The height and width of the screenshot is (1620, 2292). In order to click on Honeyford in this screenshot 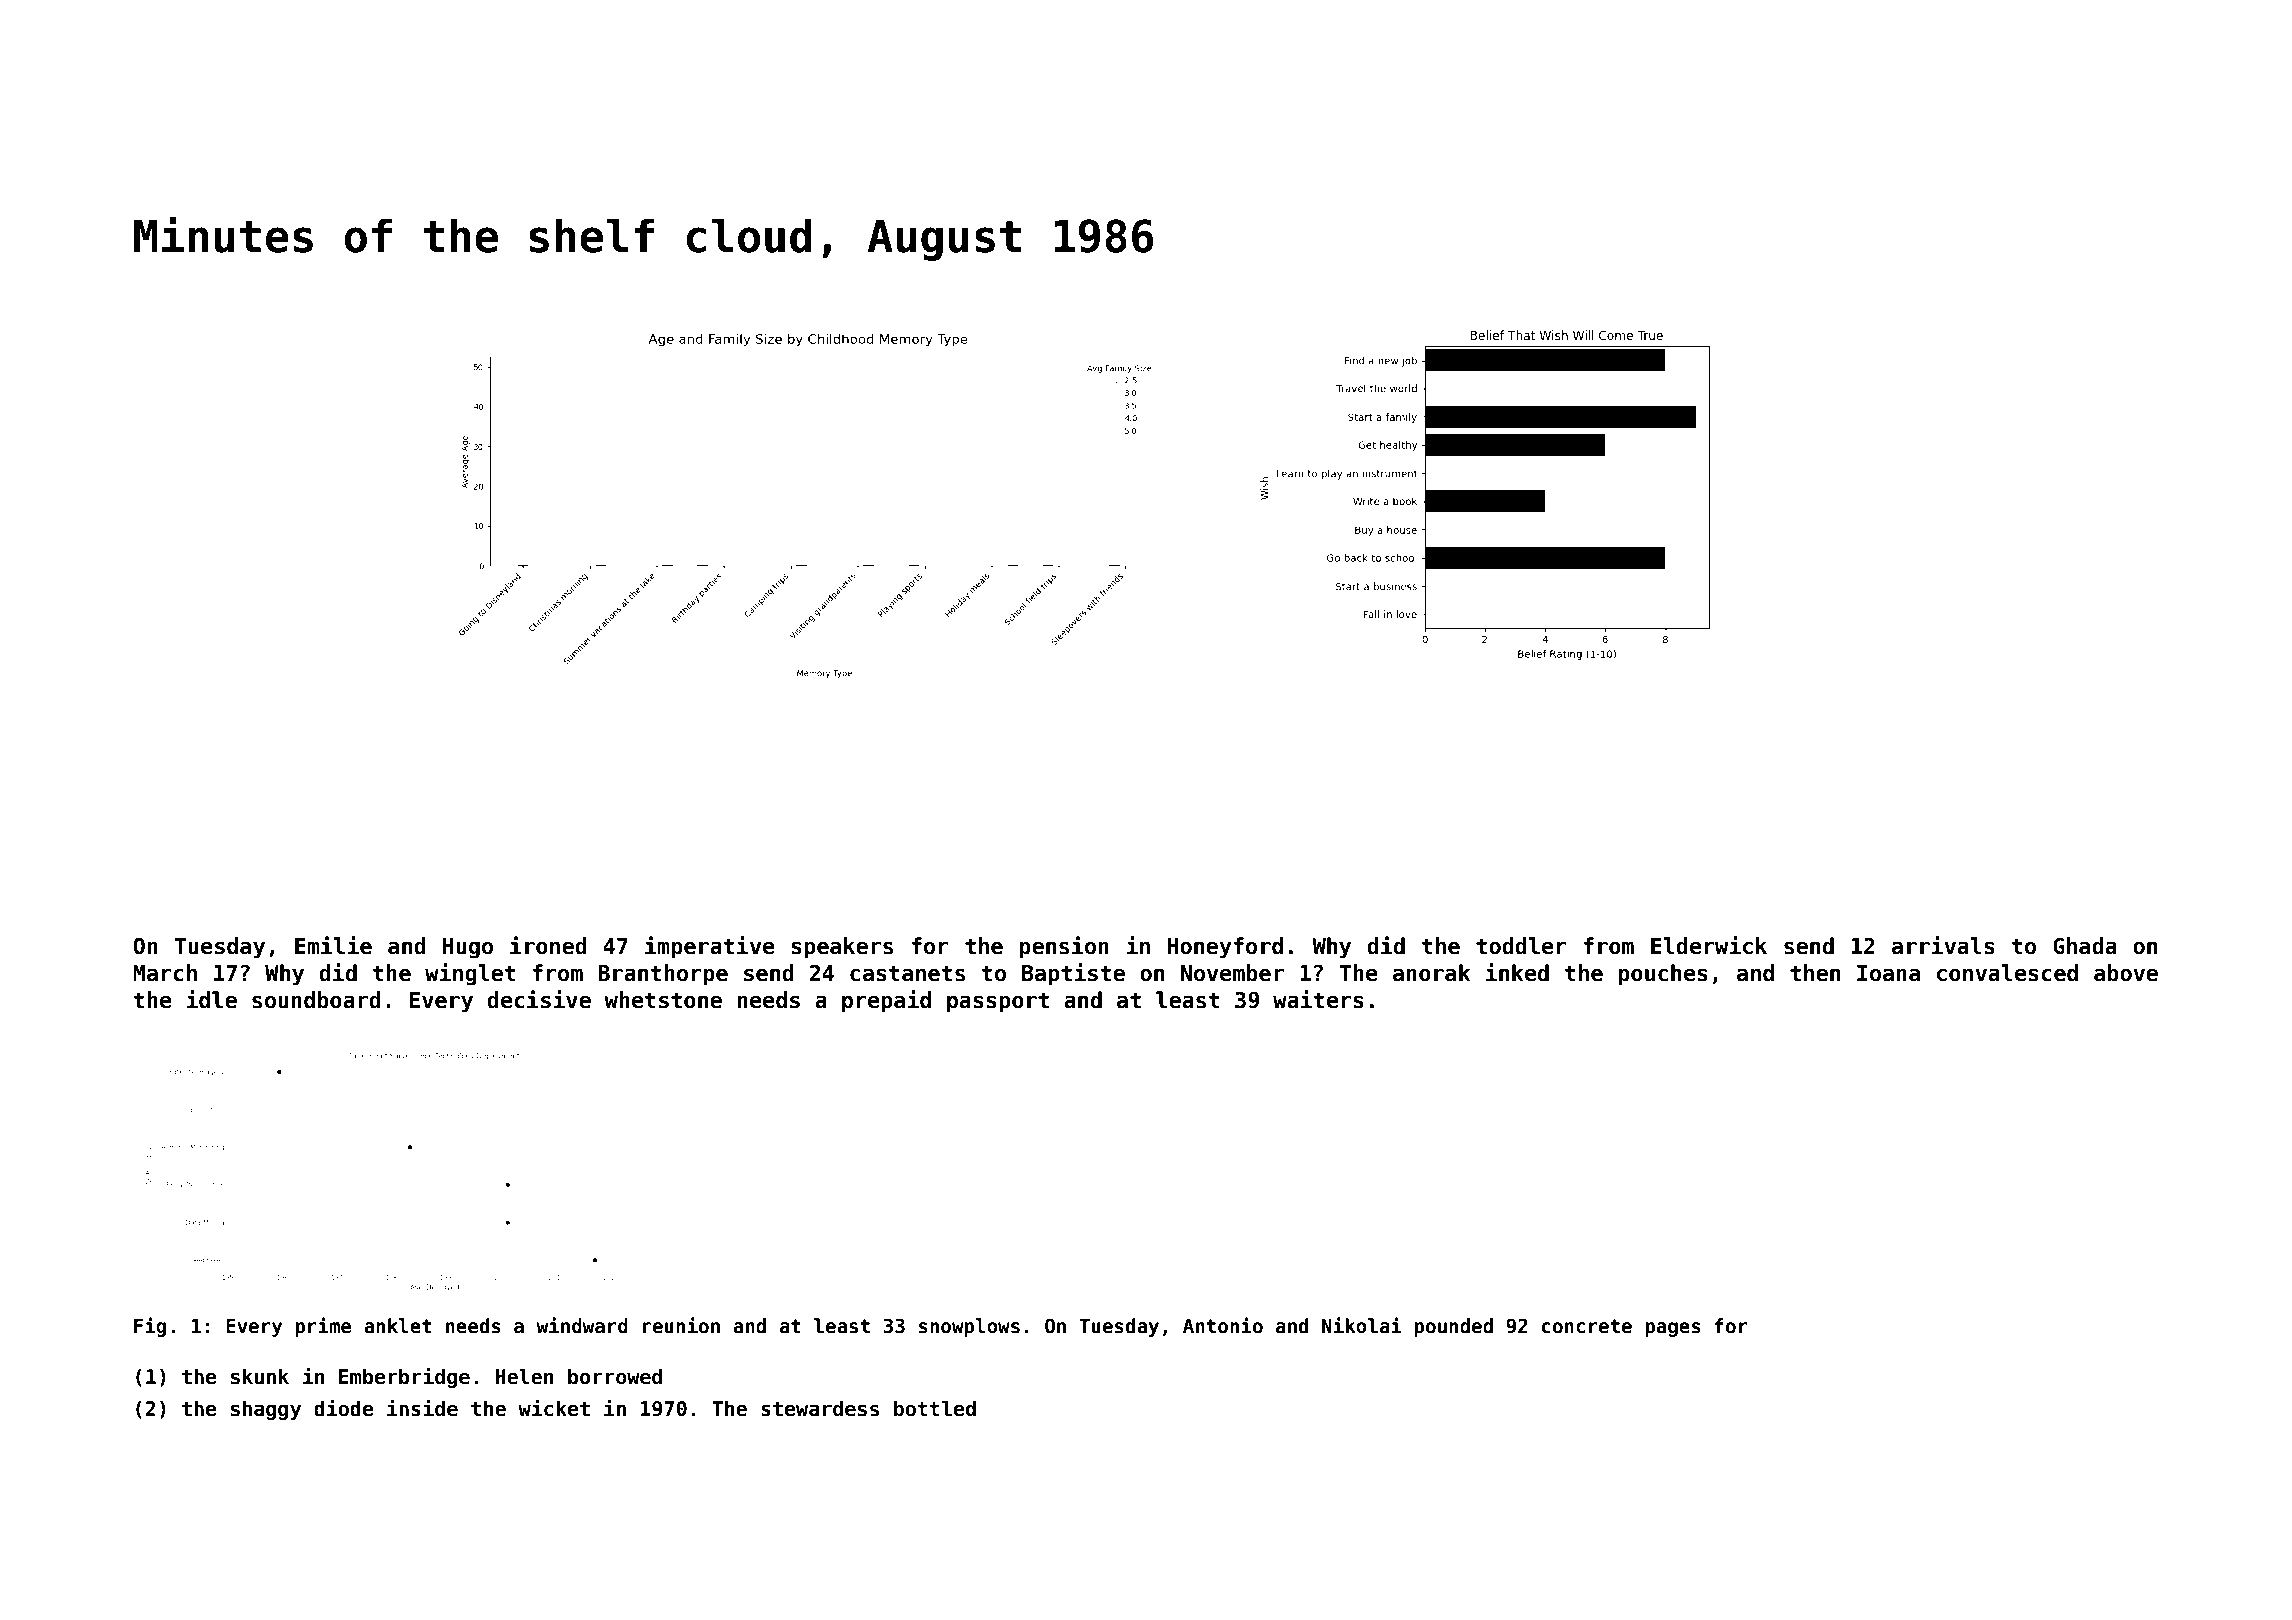, I will do `click(1225, 948)`.
